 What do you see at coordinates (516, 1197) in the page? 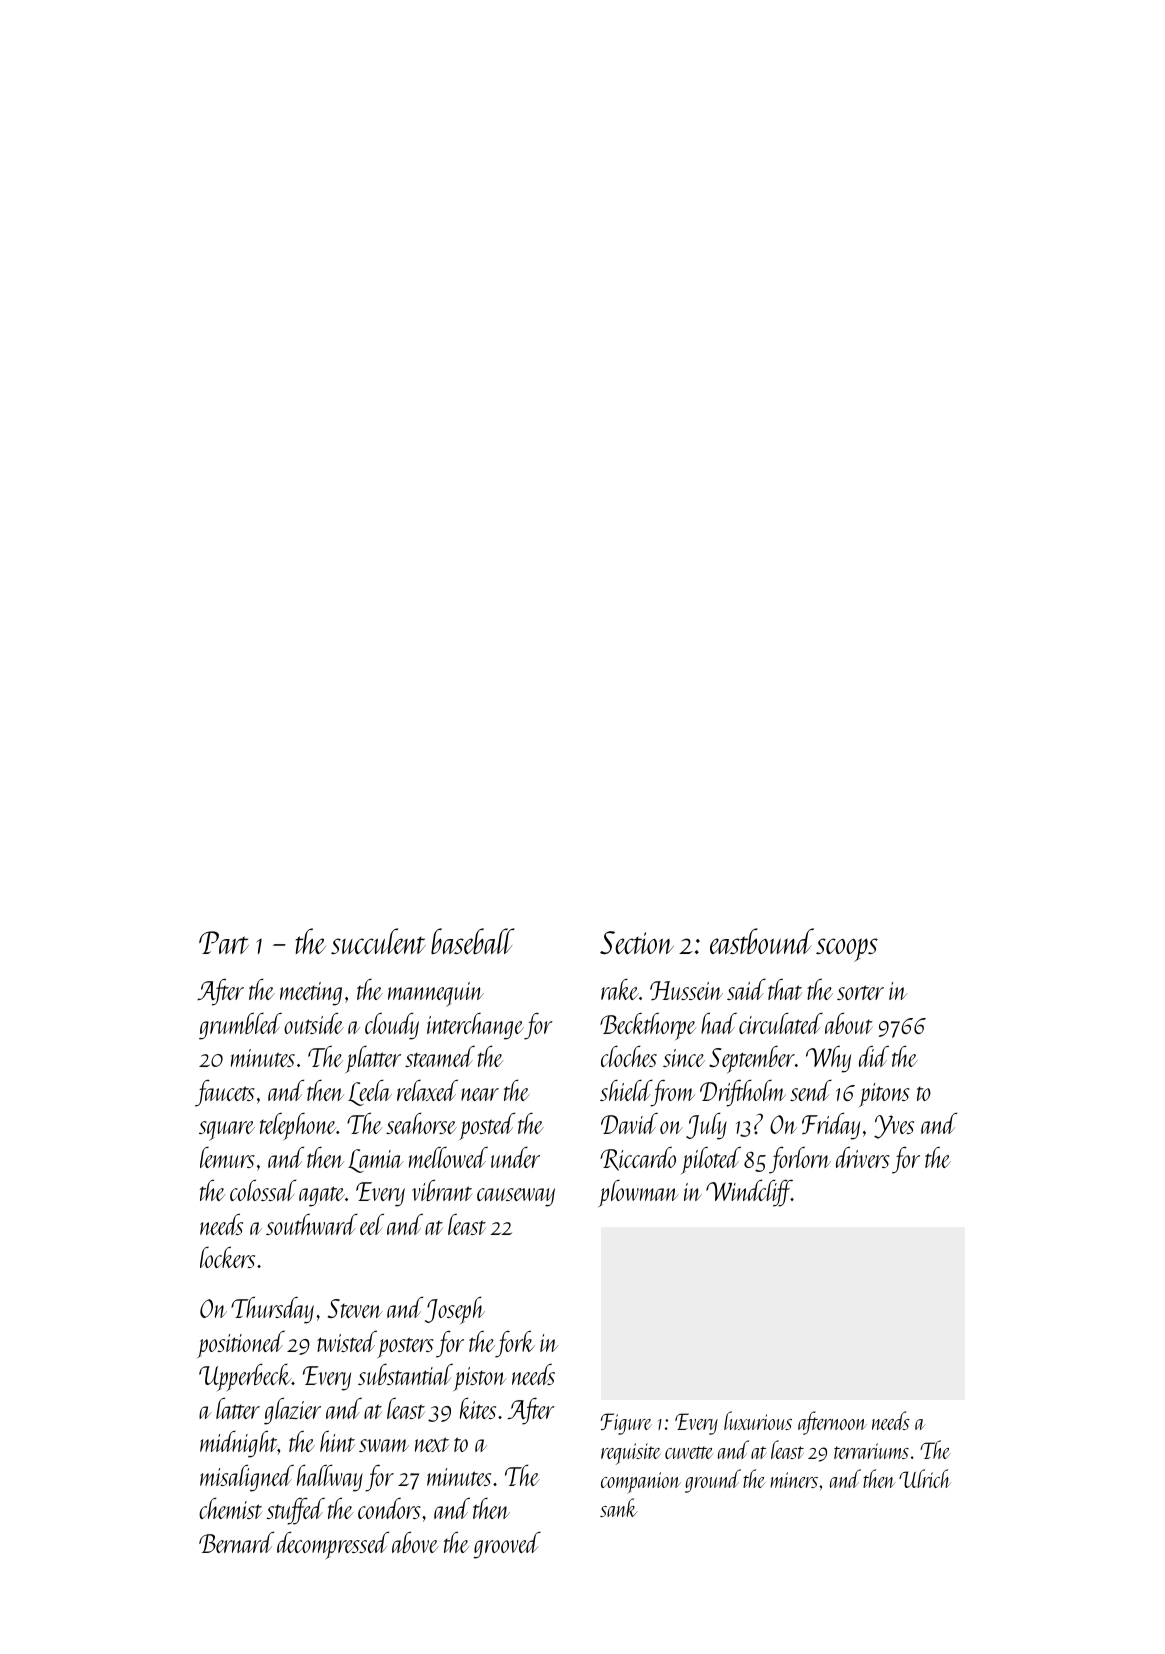
I see `causeway` at bounding box center [516, 1197].
